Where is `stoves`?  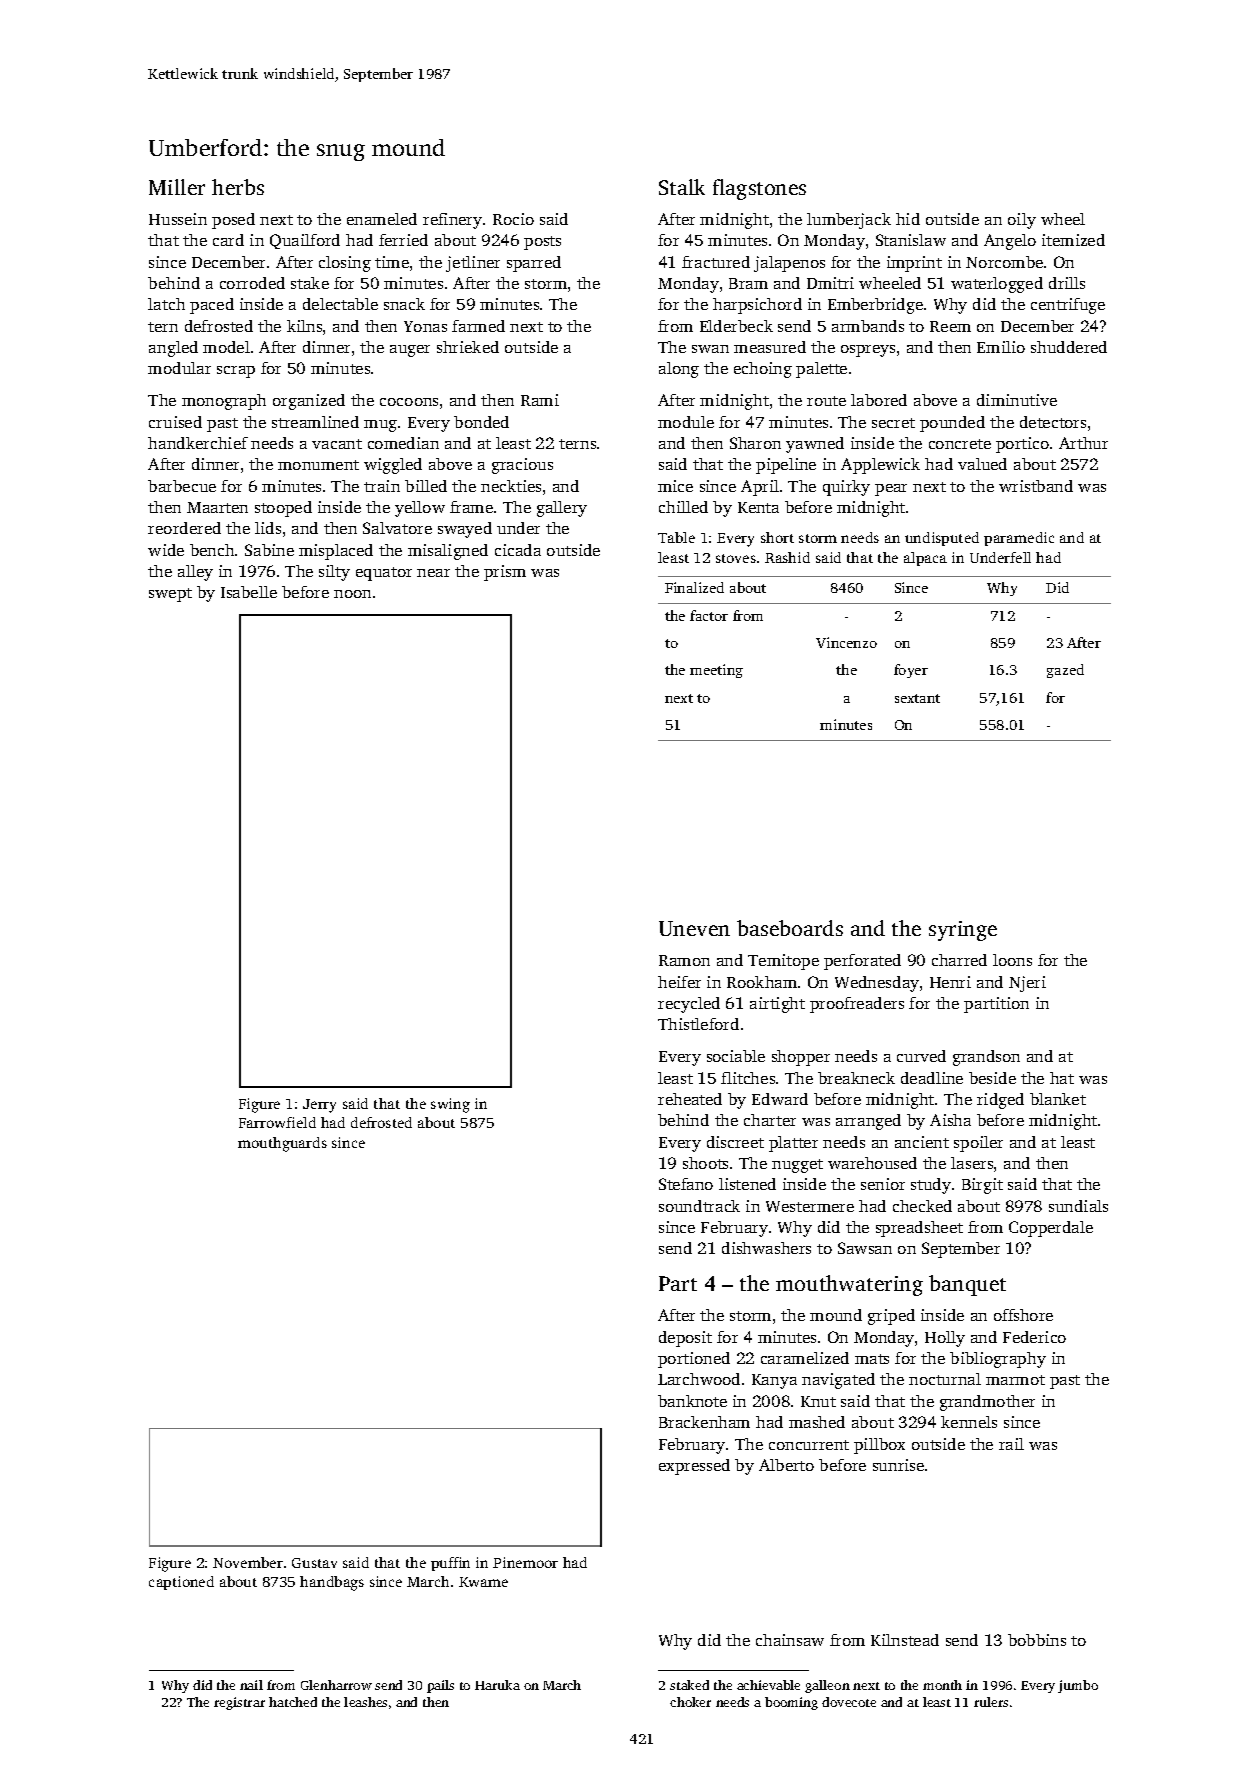
stoves is located at coordinates (736, 558).
